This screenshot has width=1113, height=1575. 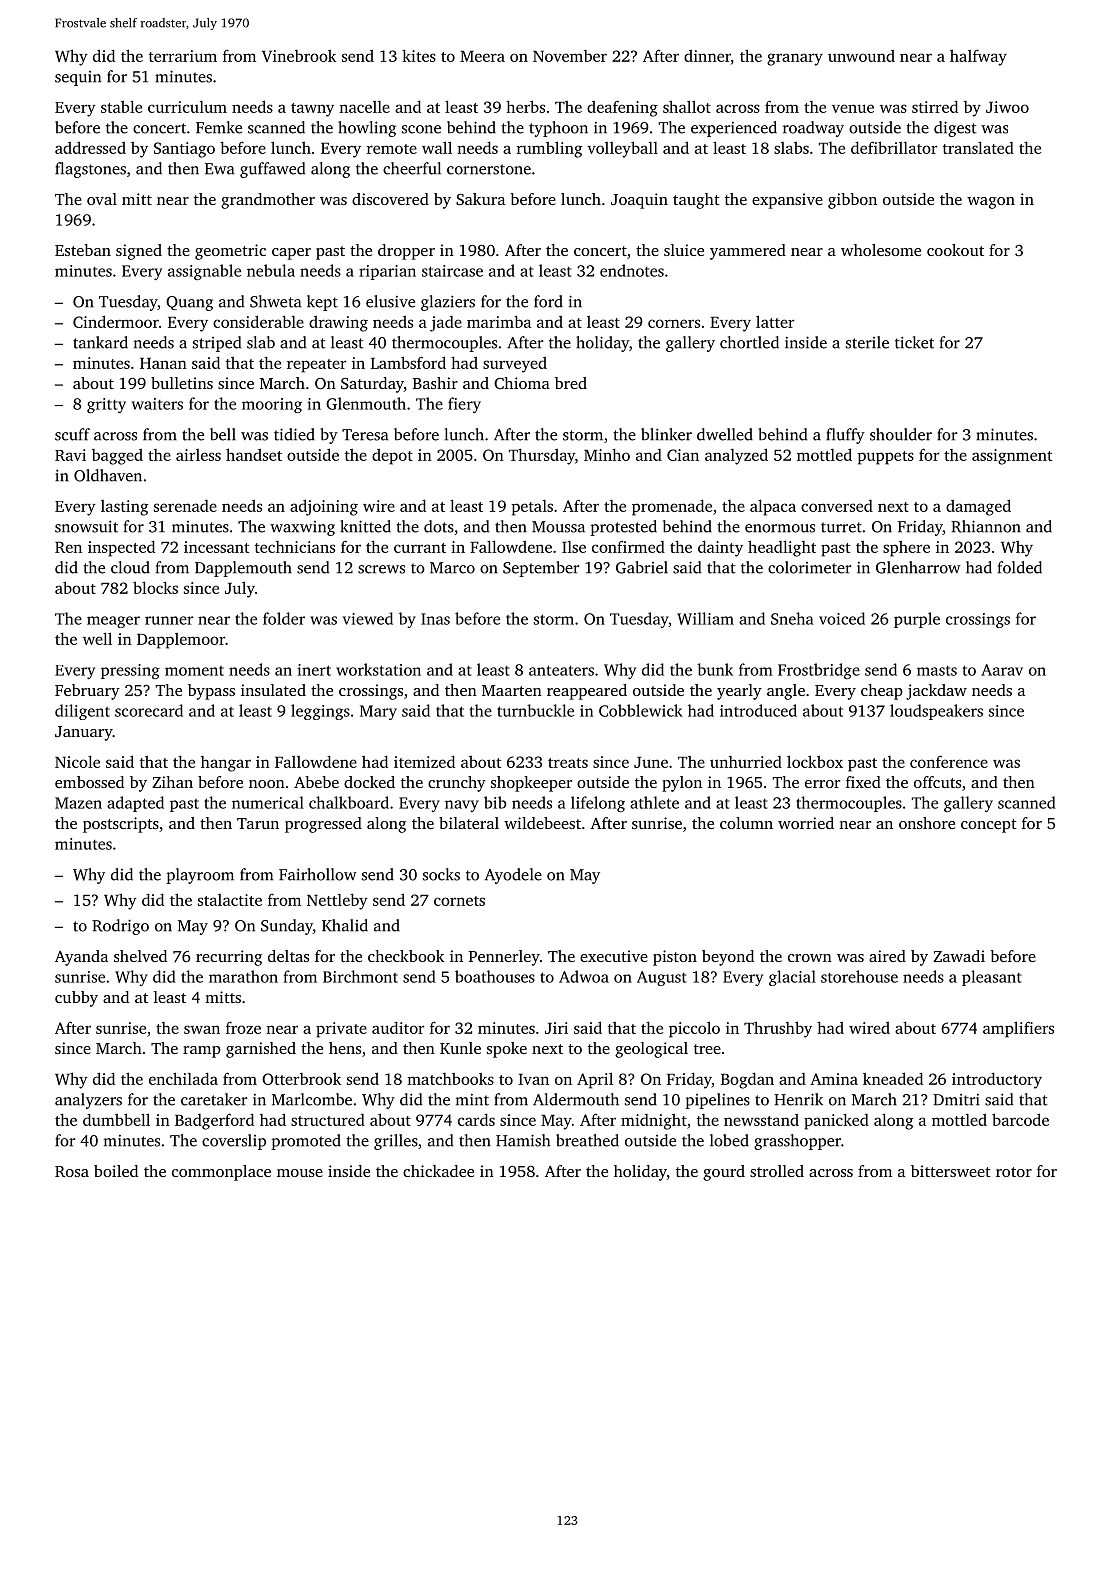 I want to click on Meera, so click(x=482, y=56).
